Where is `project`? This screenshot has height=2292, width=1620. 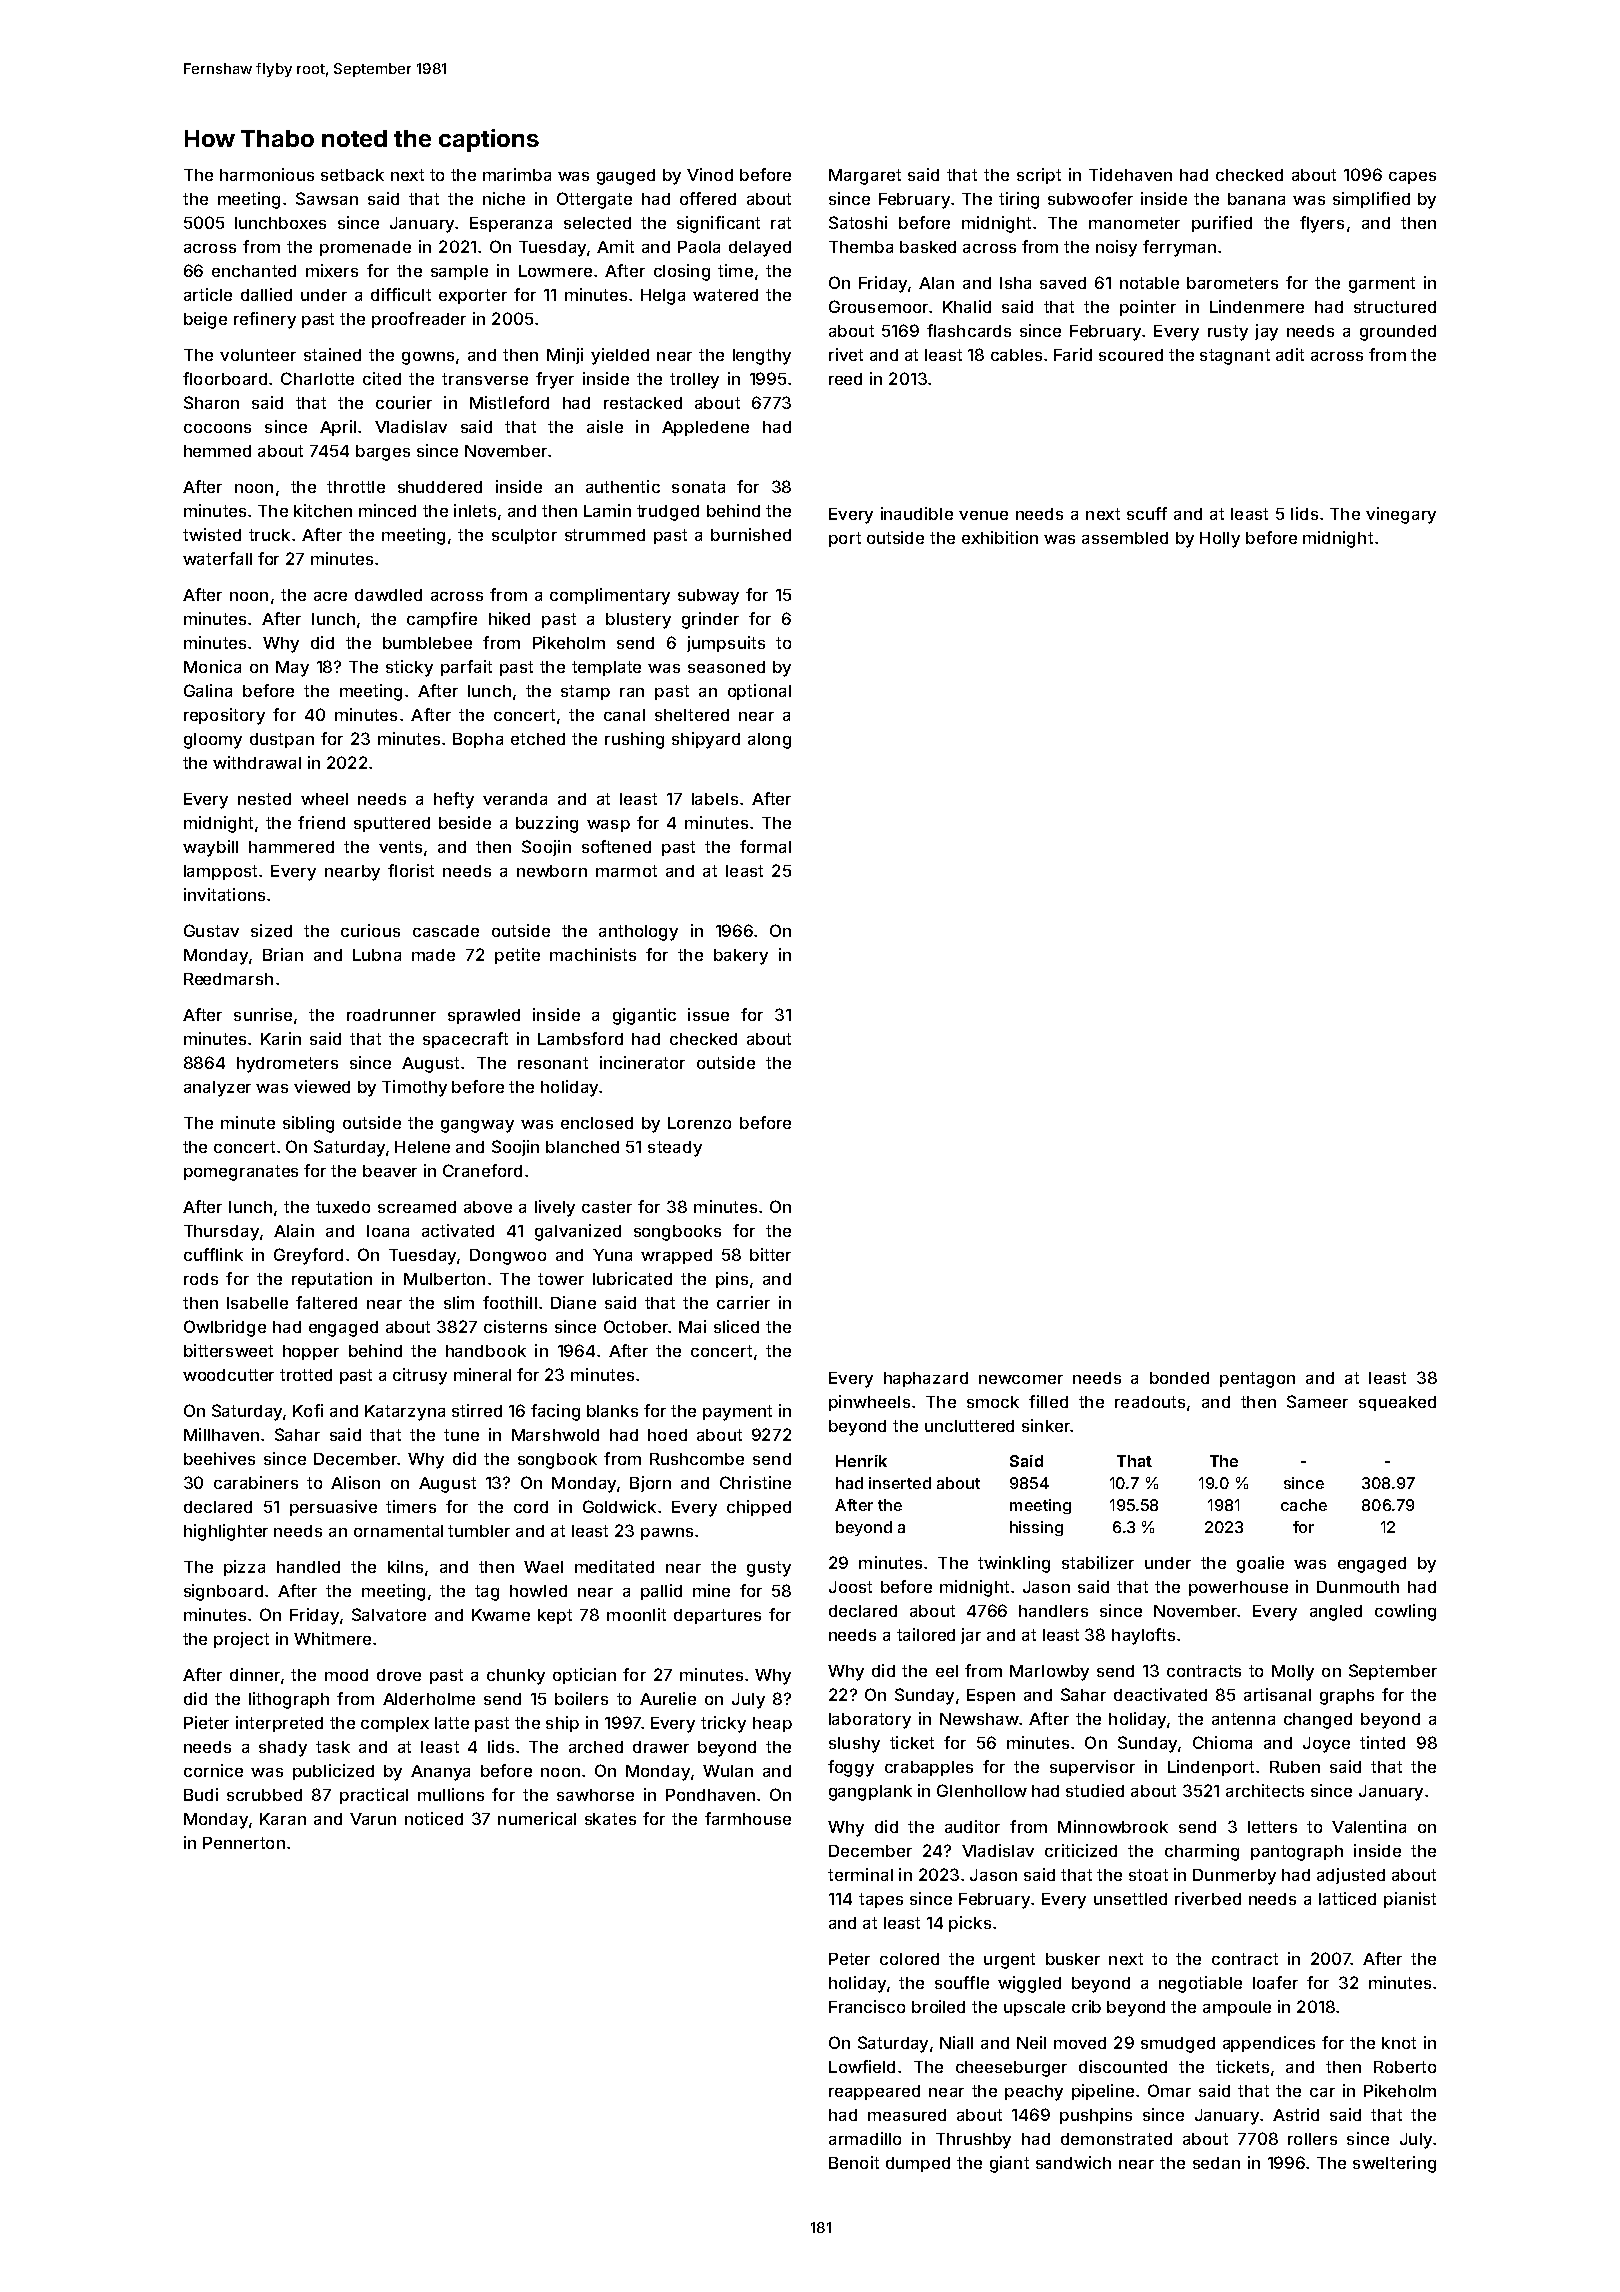
project is located at coordinates (241, 1640).
